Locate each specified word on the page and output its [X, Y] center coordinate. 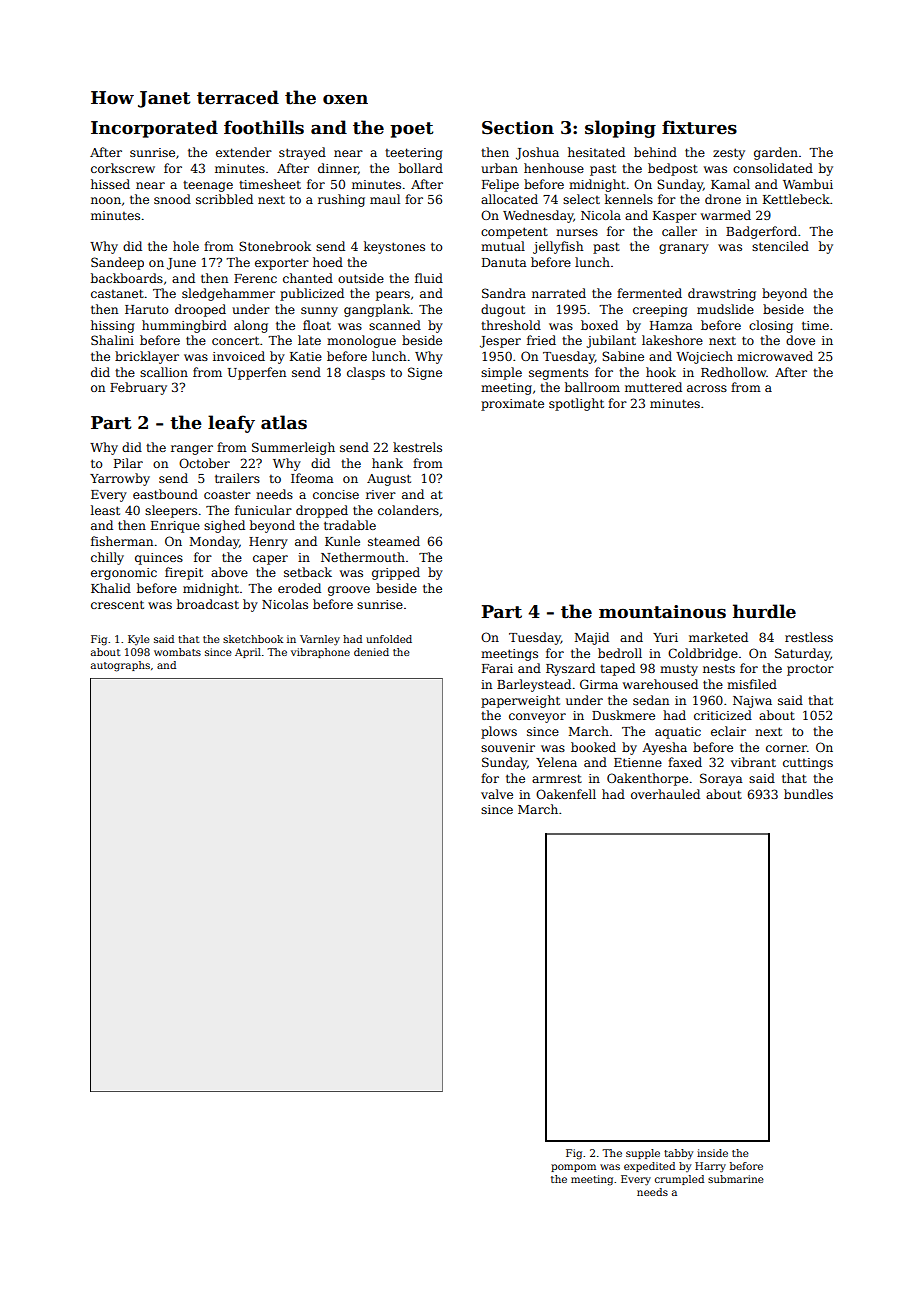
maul [385, 199]
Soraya [721, 779]
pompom [573, 1168]
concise [336, 494]
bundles [808, 794]
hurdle [764, 611]
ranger [192, 450]
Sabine [623, 356]
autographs [120, 666]
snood [172, 199]
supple [643, 1154]
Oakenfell [566, 794]
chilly [107, 558]
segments [558, 374]
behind [655, 152]
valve [497, 794]
